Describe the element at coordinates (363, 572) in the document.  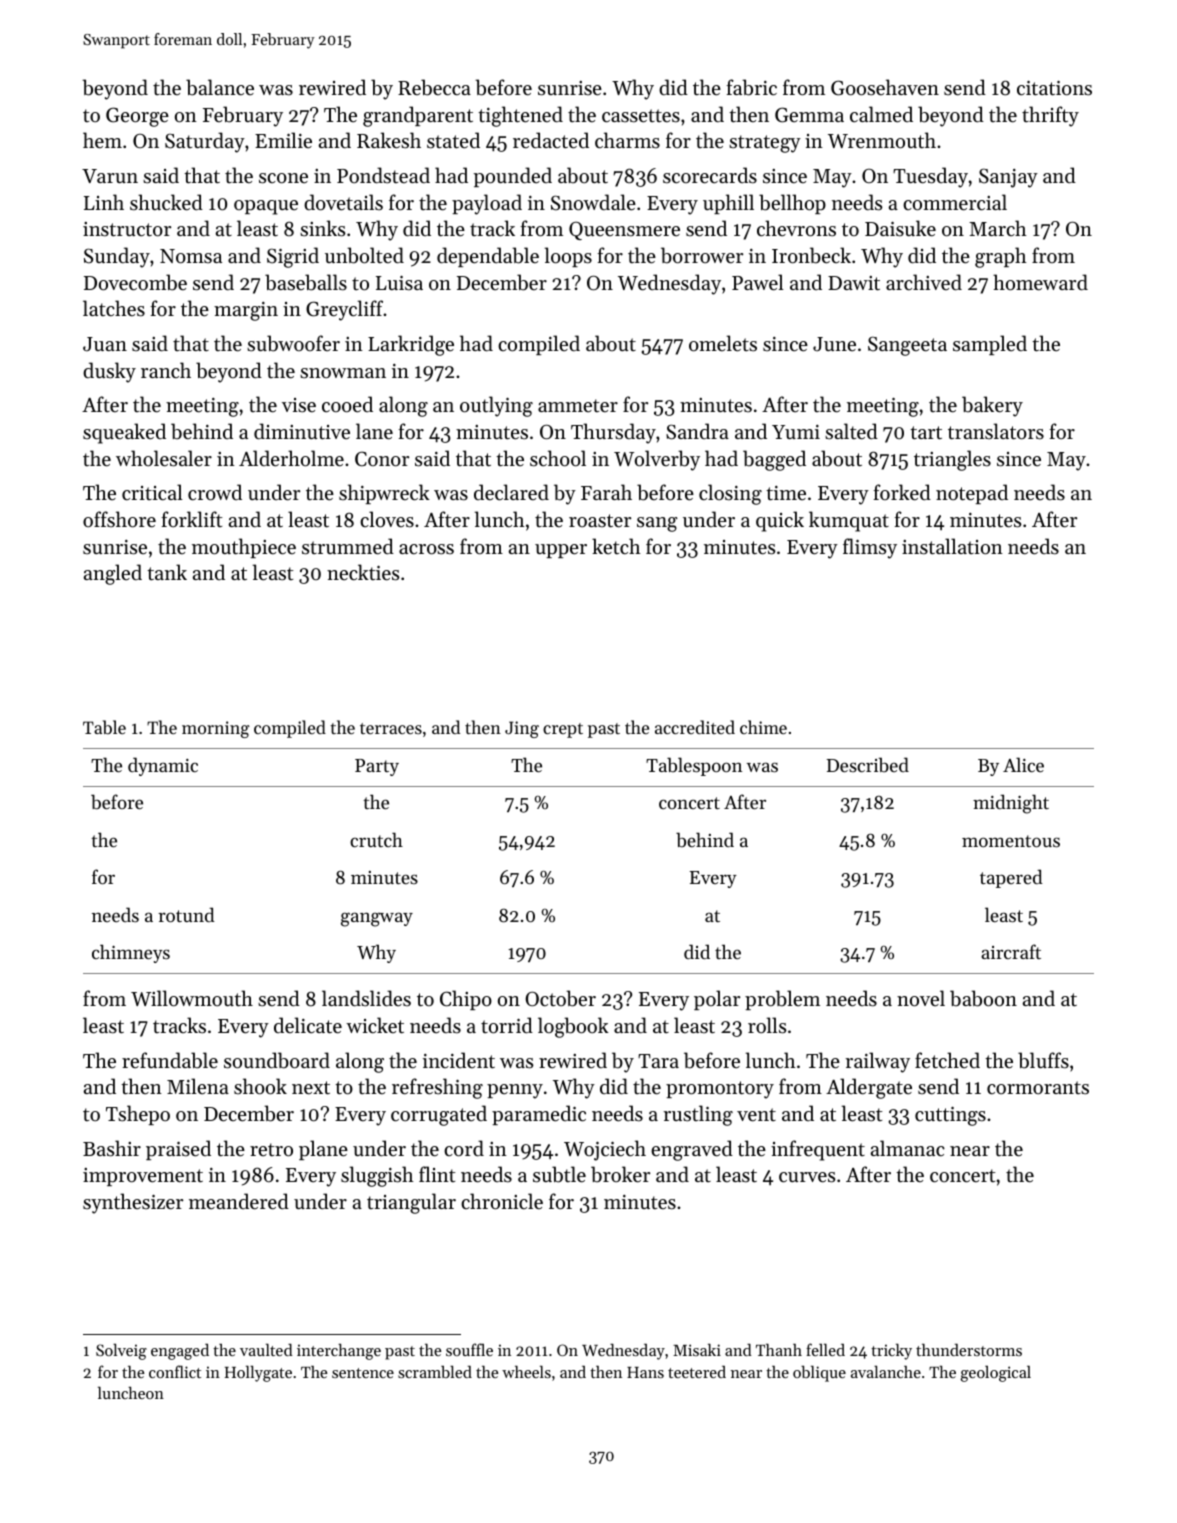
I see `neckties` at that location.
